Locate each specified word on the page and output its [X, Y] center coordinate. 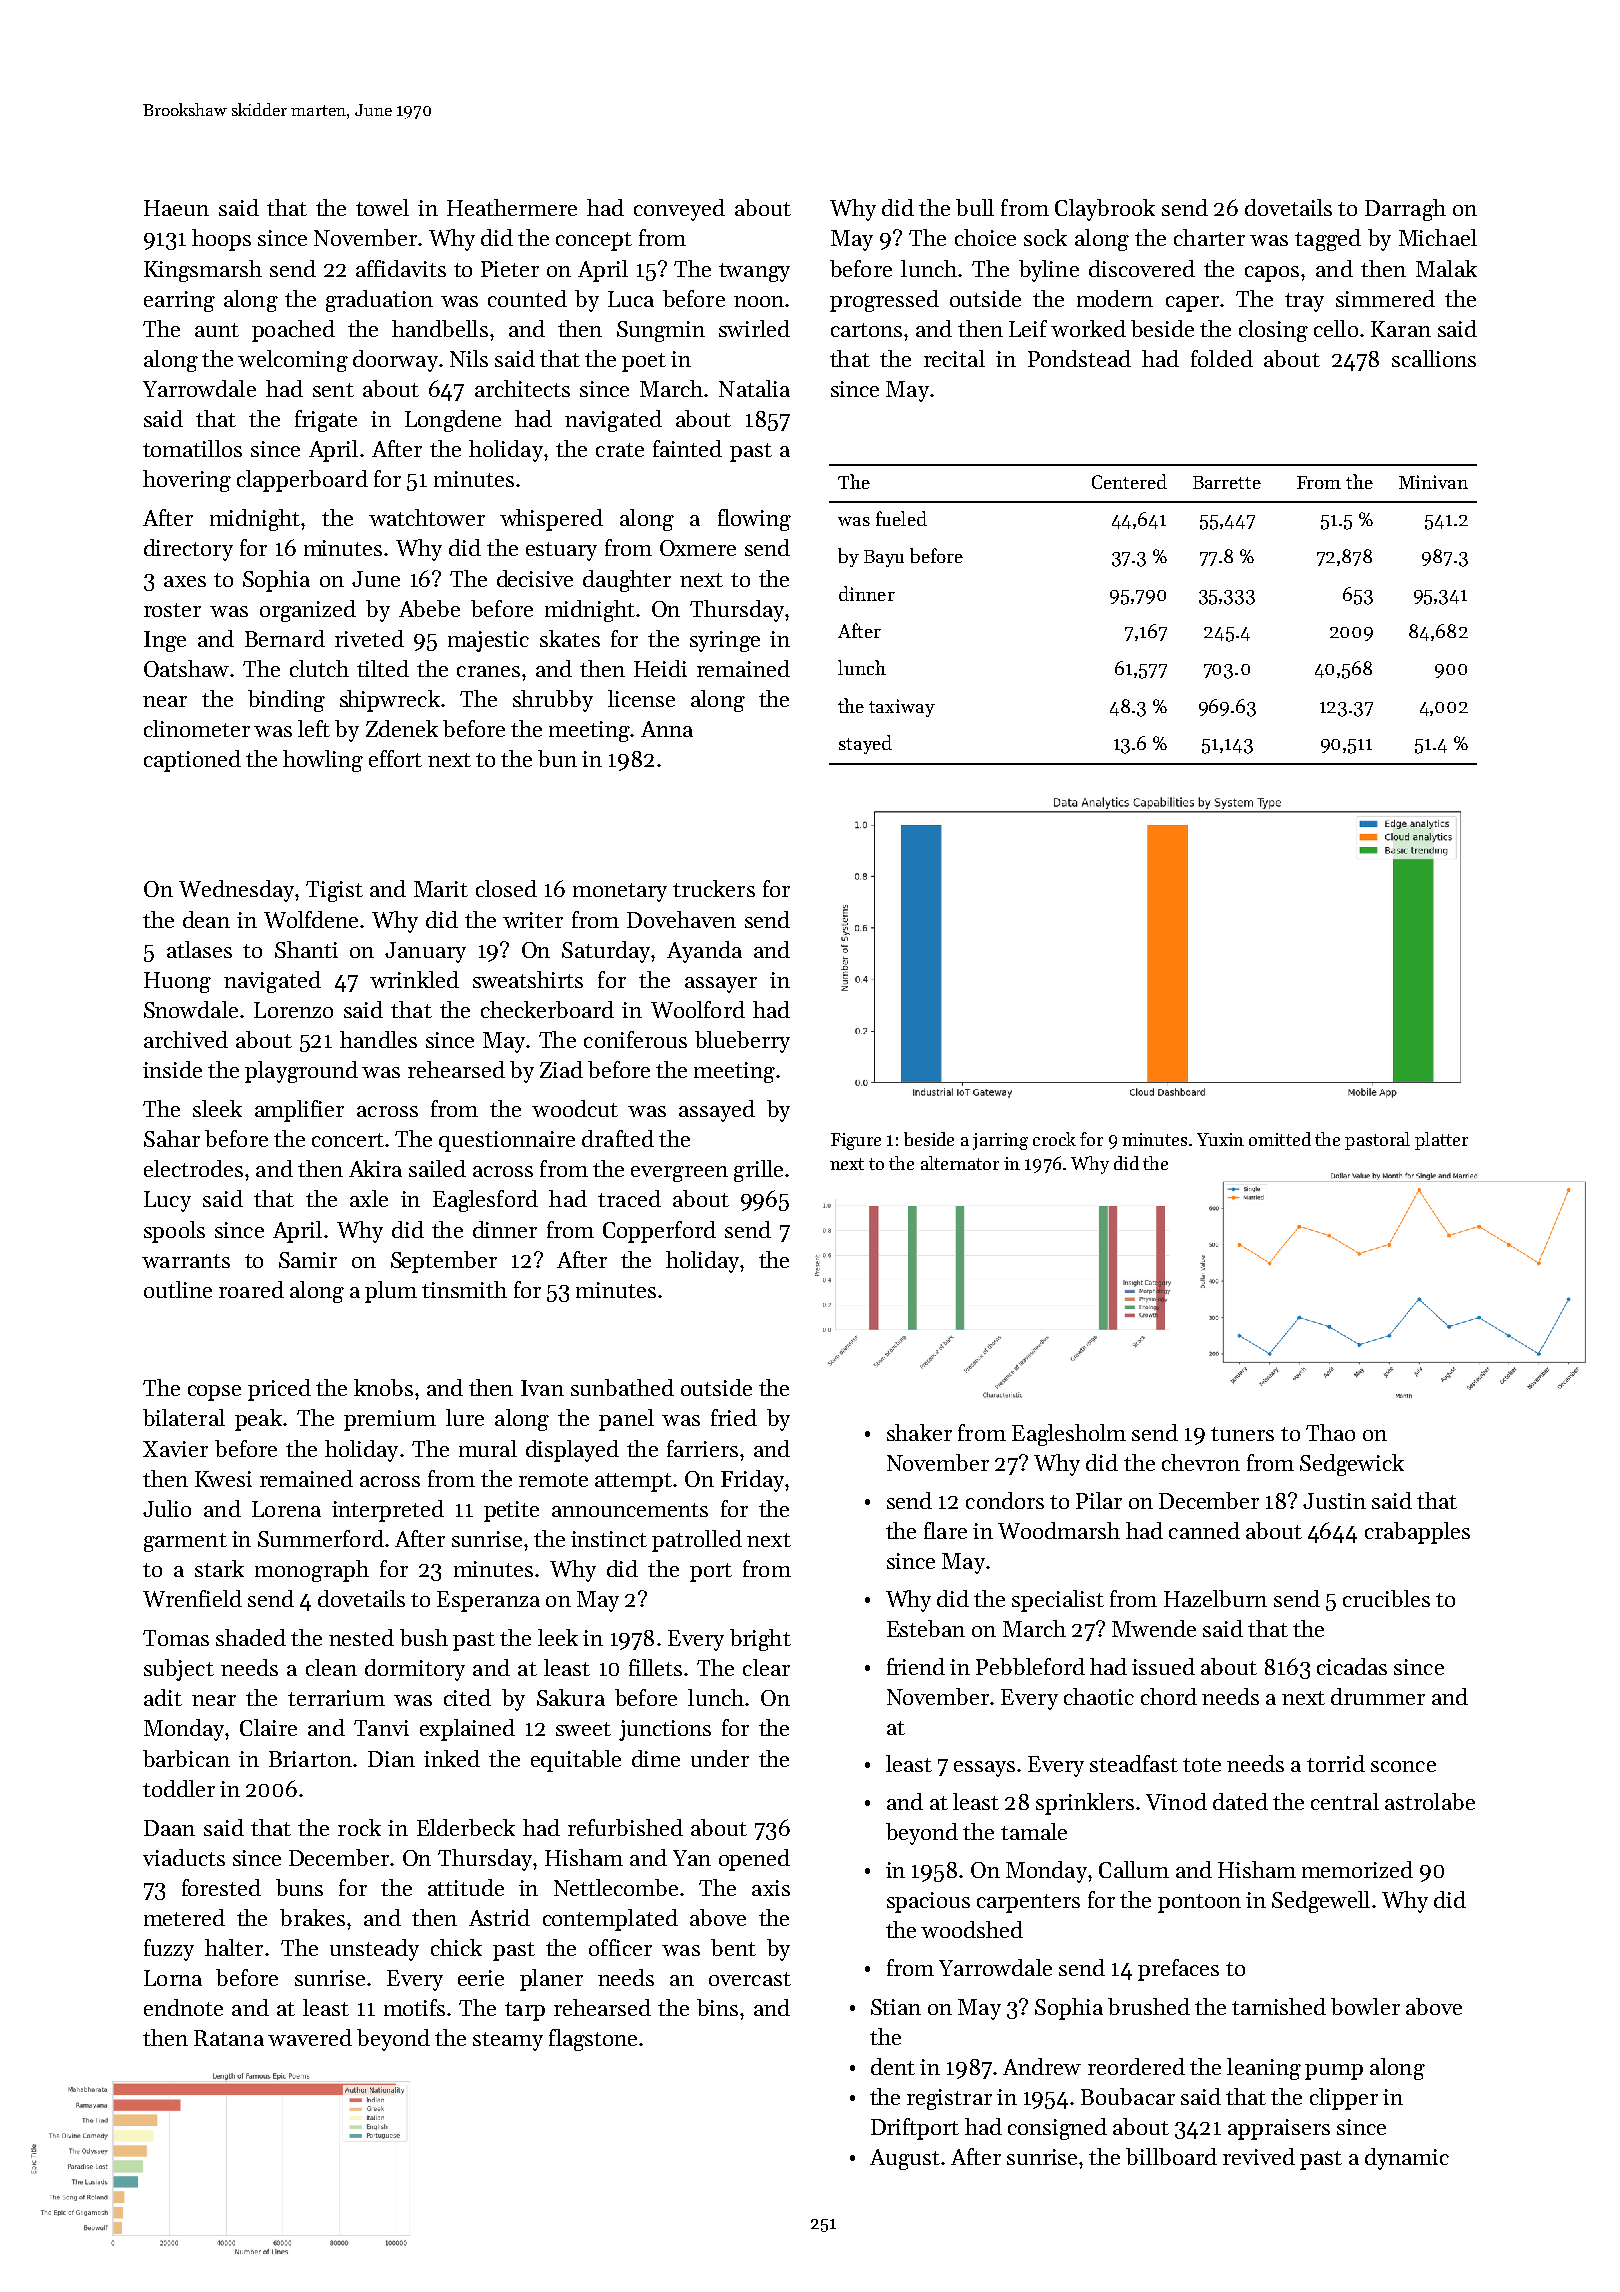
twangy [754, 272]
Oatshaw [186, 668]
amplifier [299, 1111]
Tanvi [381, 1728]
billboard [1171, 2156]
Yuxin [1220, 1139]
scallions [1434, 358]
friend [916, 1666]
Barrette [1227, 482]
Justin [1334, 1501]
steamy [508, 2041]
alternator [960, 1163]
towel [382, 207]
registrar [949, 2099]
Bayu [884, 558]
